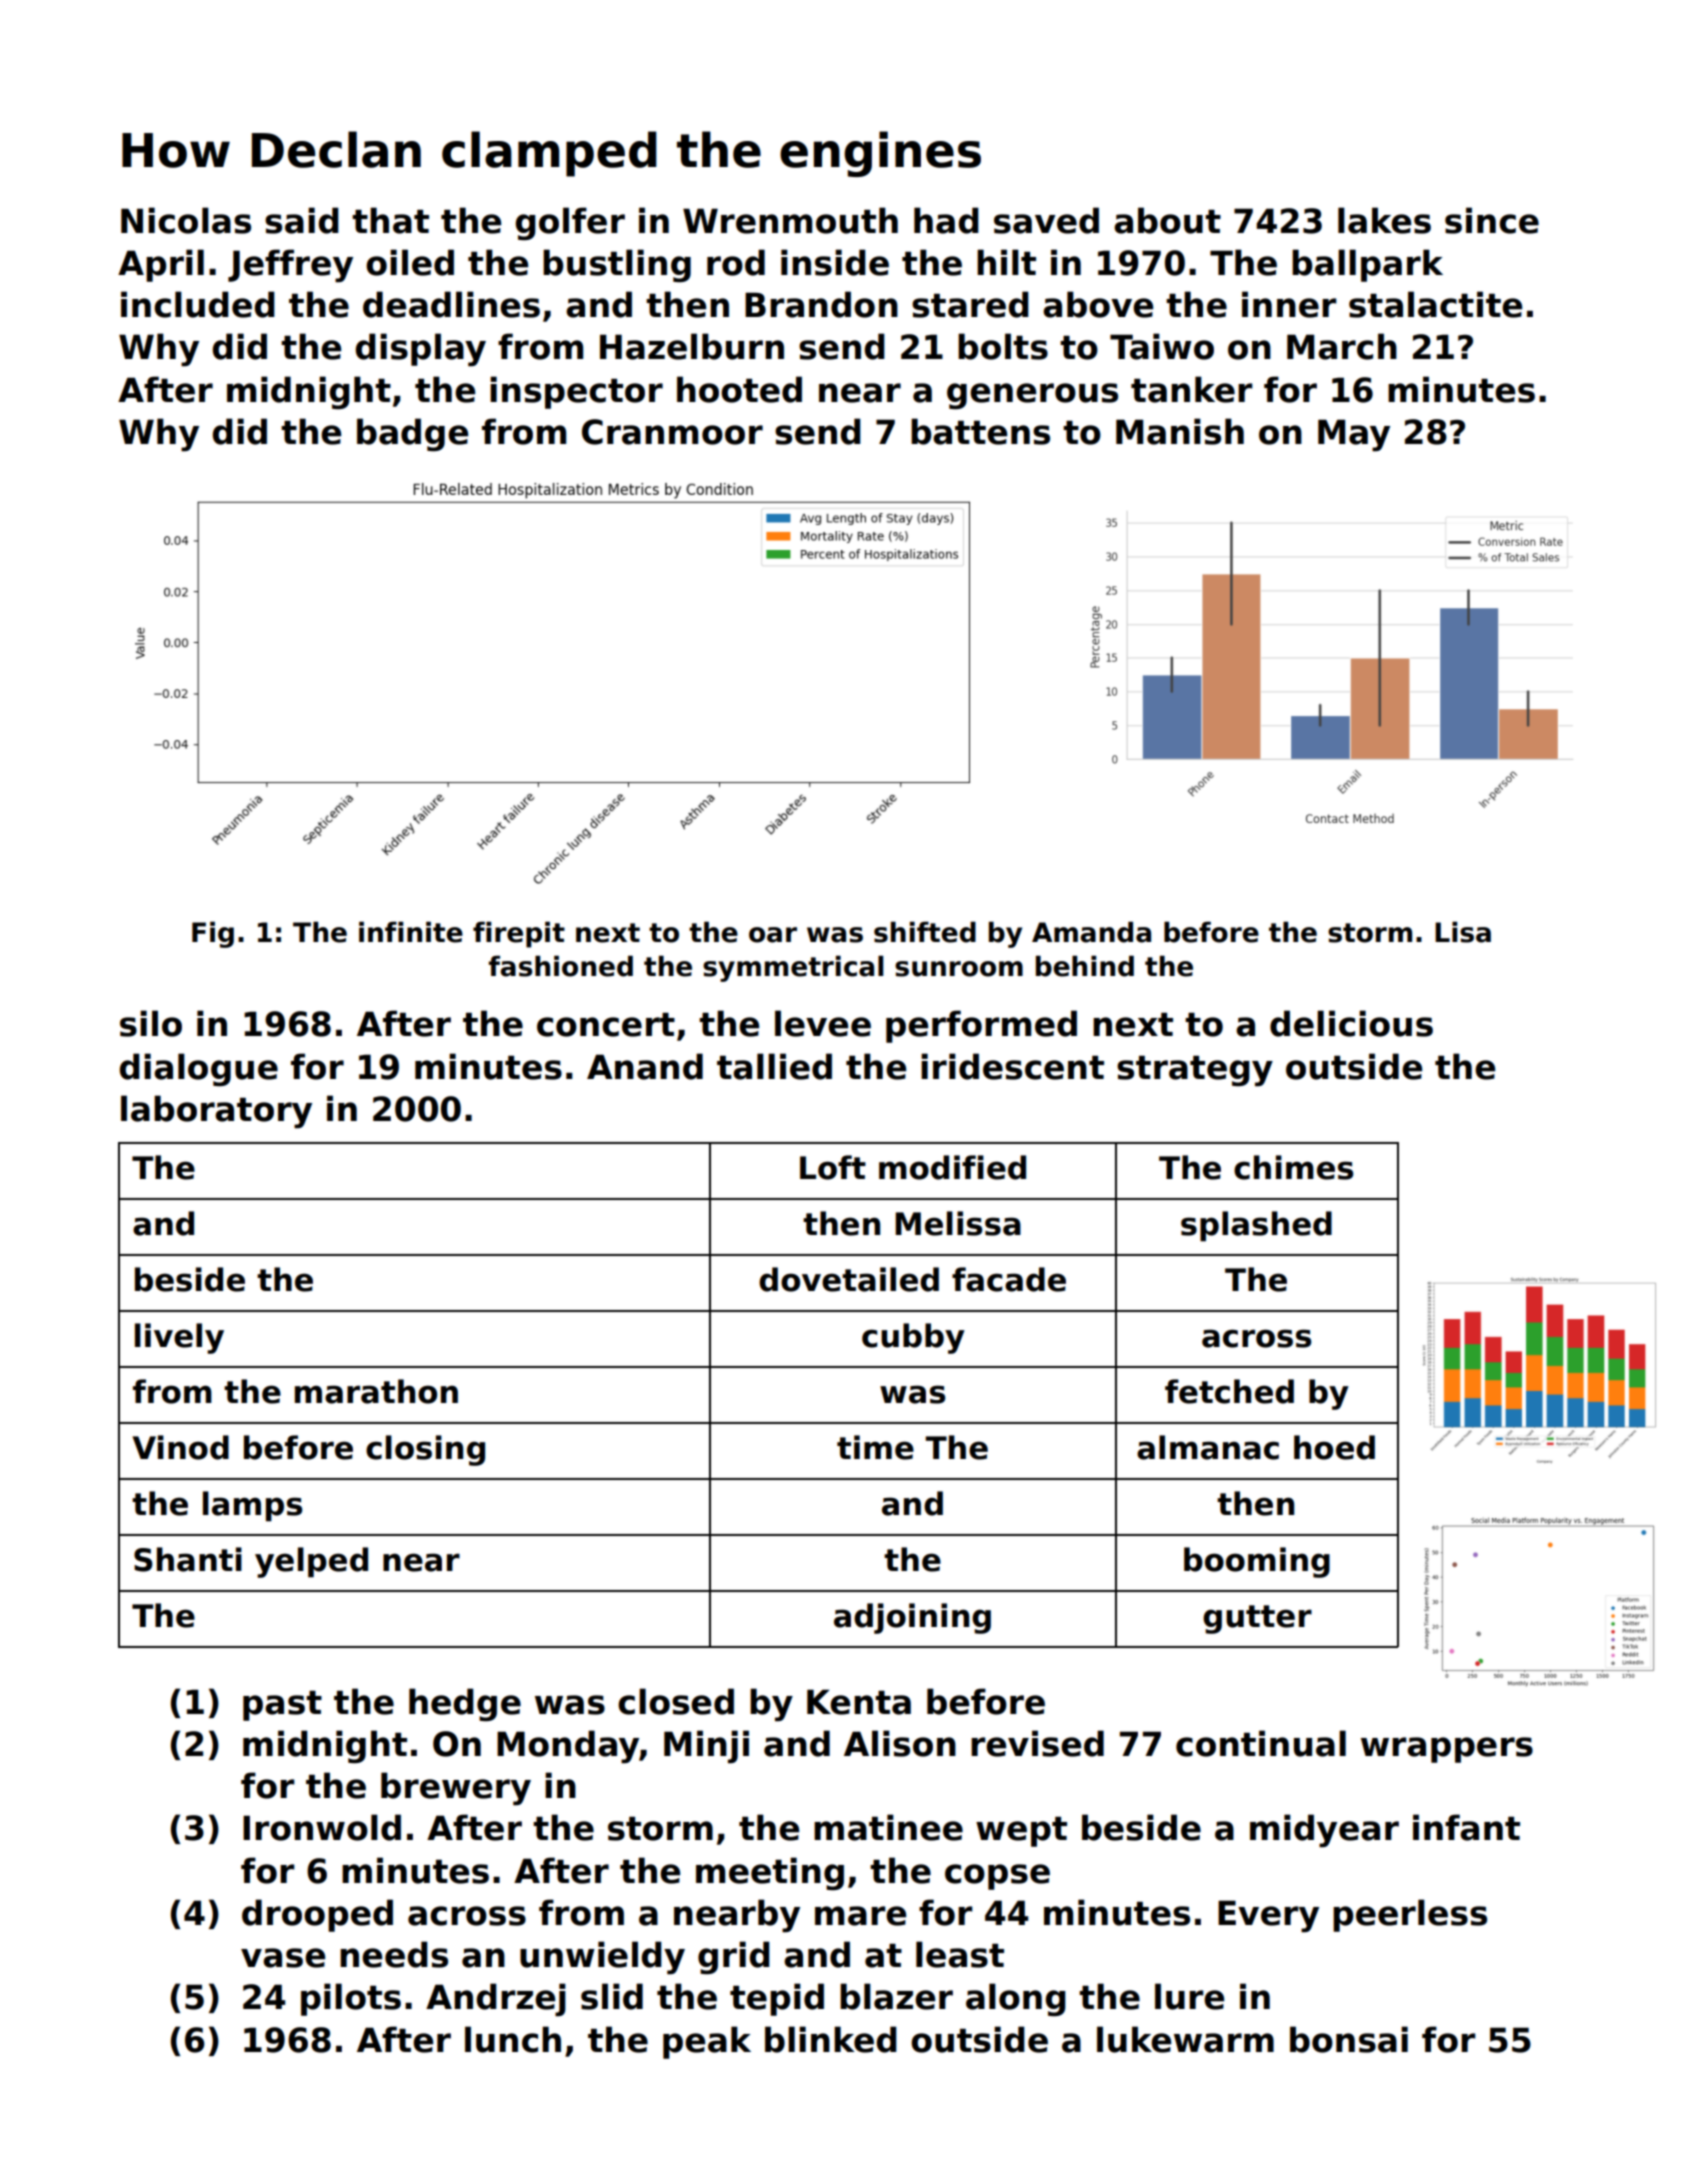 This screenshot has width=1683, height=2178. Describe the element at coordinates (1003, 346) in the screenshot. I see `bolts` at that location.
